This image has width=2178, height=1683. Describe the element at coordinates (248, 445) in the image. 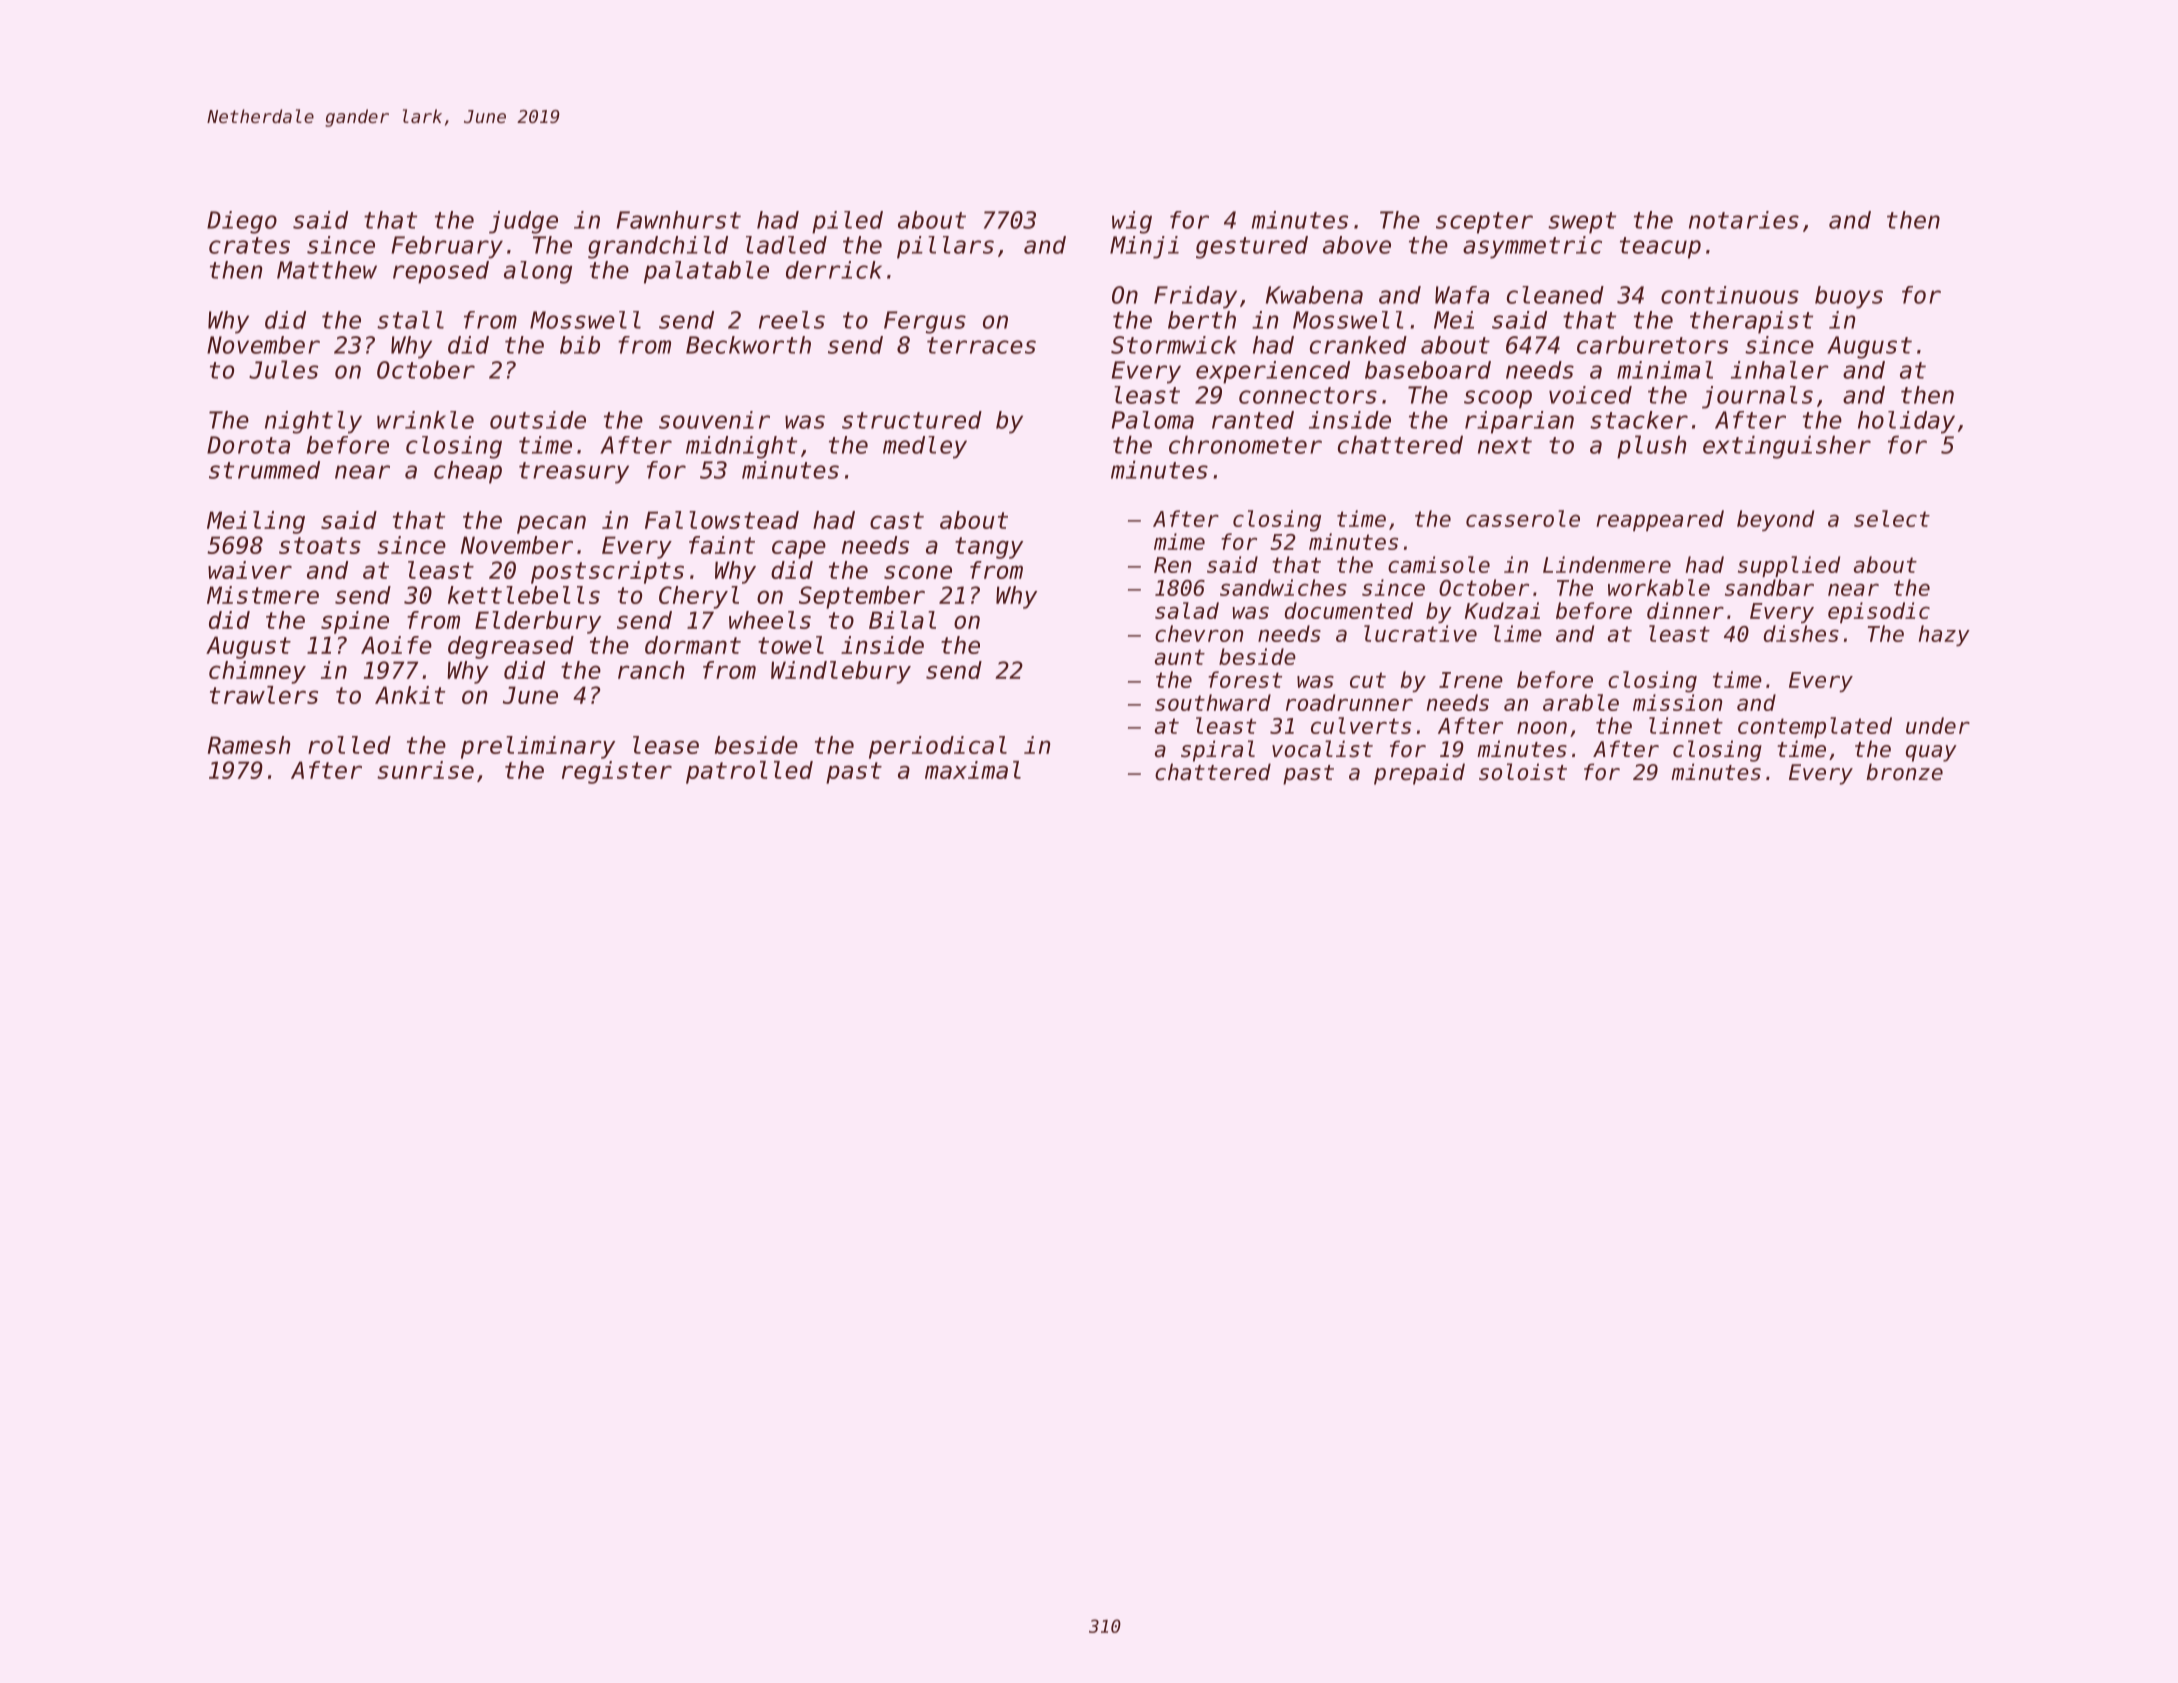

I see `Dorota` at that location.
